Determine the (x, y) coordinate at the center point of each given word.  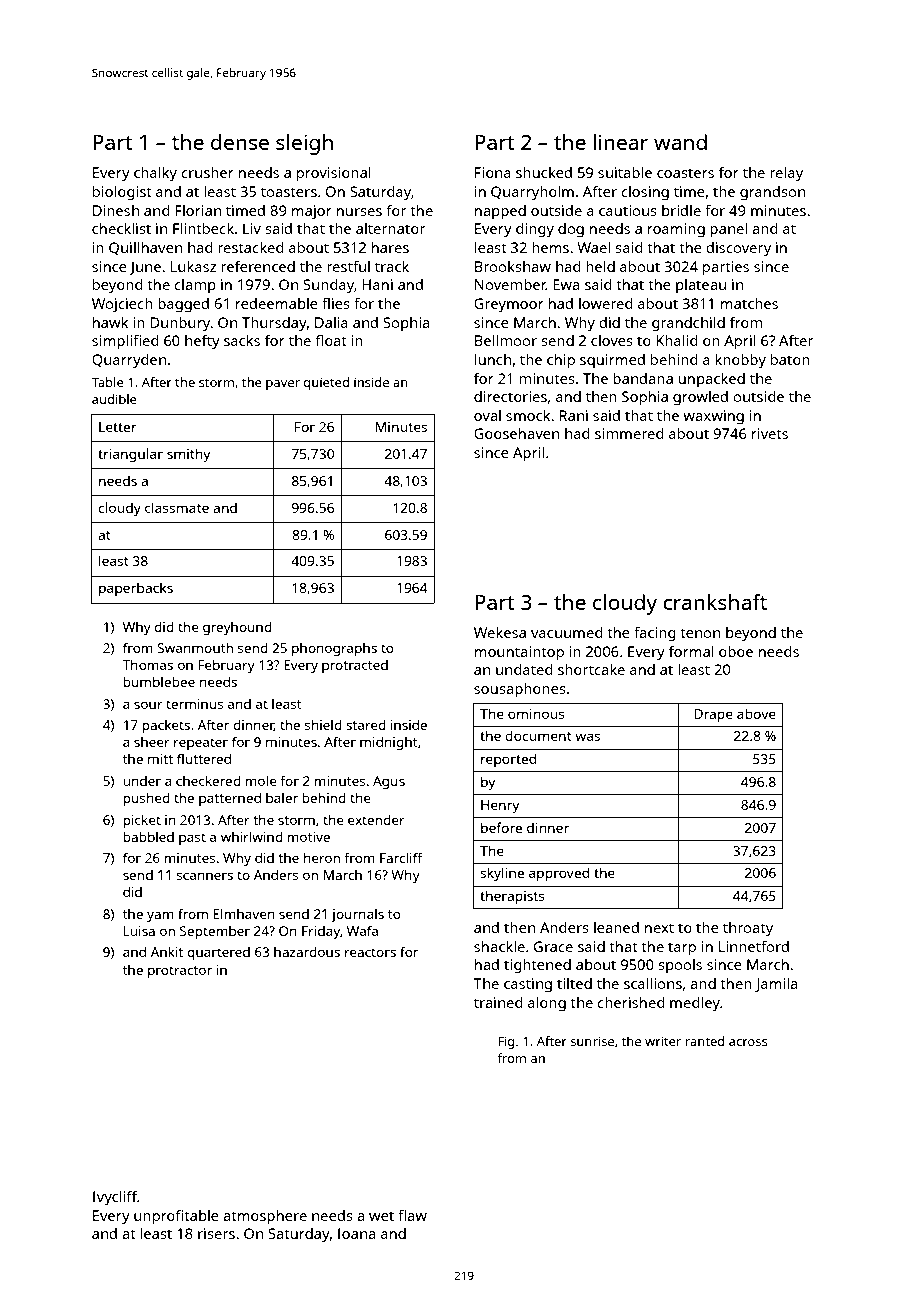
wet (381, 1216)
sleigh (304, 144)
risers (216, 1233)
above (756, 713)
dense (240, 142)
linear (620, 142)
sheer (152, 742)
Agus (389, 782)
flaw (412, 1215)
